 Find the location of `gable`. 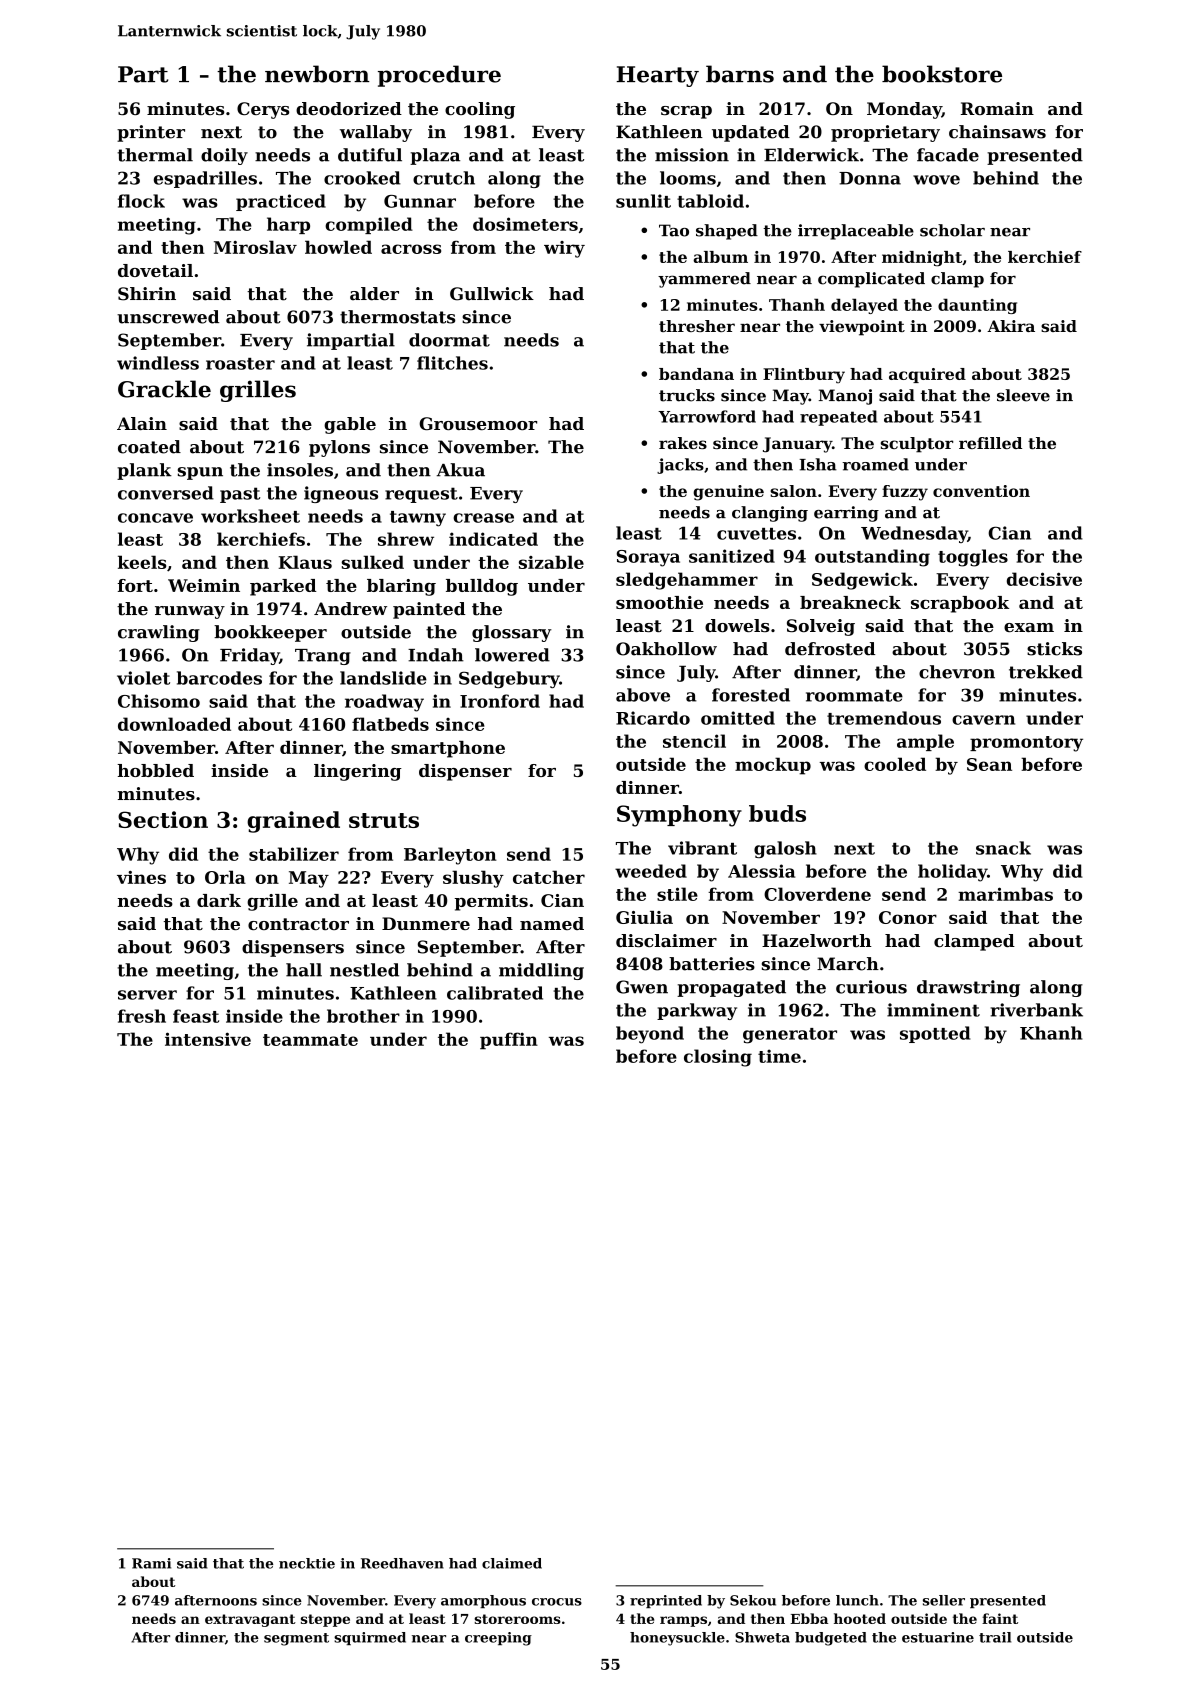

gable is located at coordinates (350, 425).
